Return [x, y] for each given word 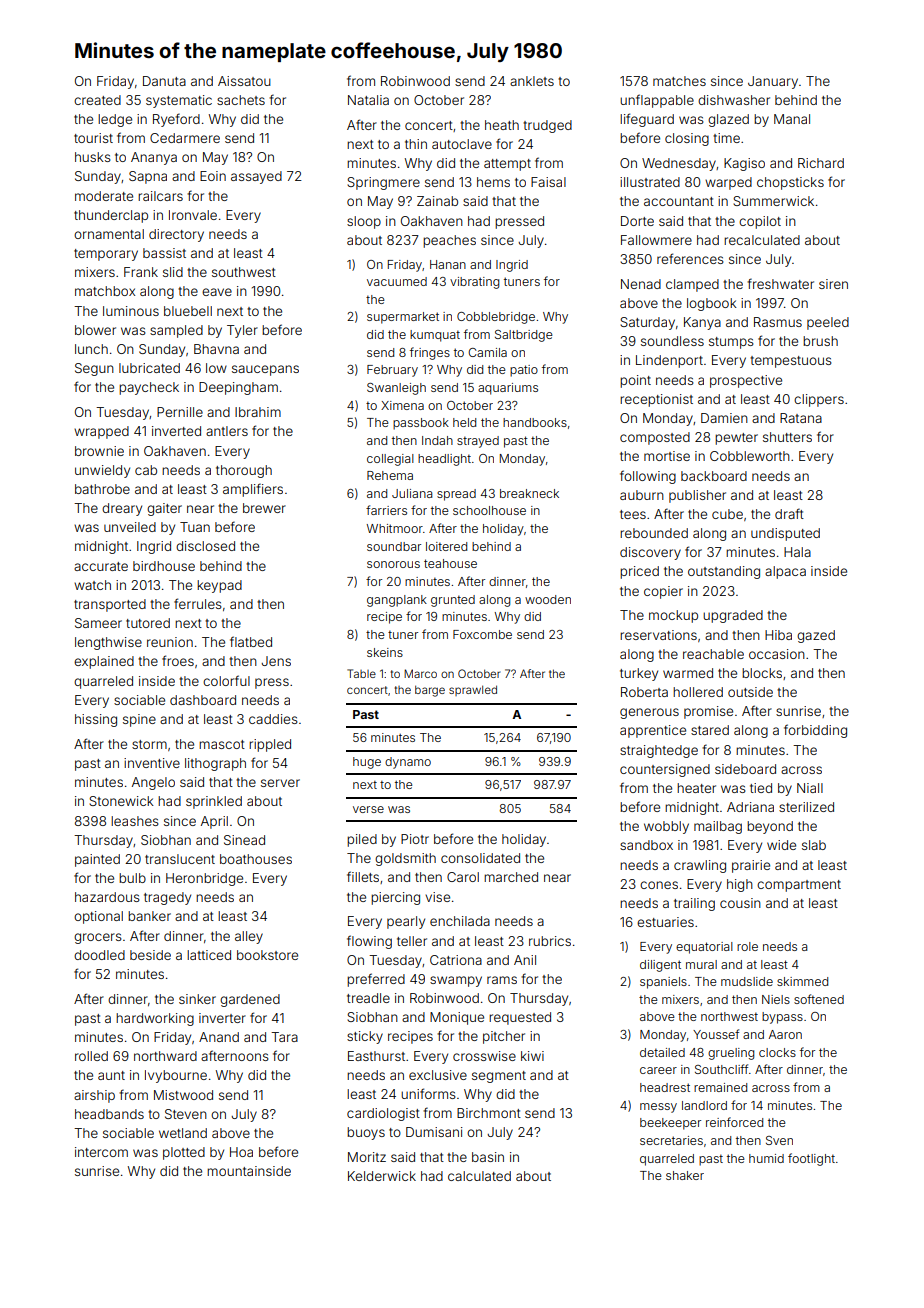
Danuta [164, 81]
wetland [183, 1133]
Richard [821, 163]
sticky [365, 1037]
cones [659, 885]
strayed [478, 442]
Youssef [716, 1034]
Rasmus [778, 322]
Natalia [368, 100]
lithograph [215, 764]
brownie [99, 451]
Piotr [415, 839]
